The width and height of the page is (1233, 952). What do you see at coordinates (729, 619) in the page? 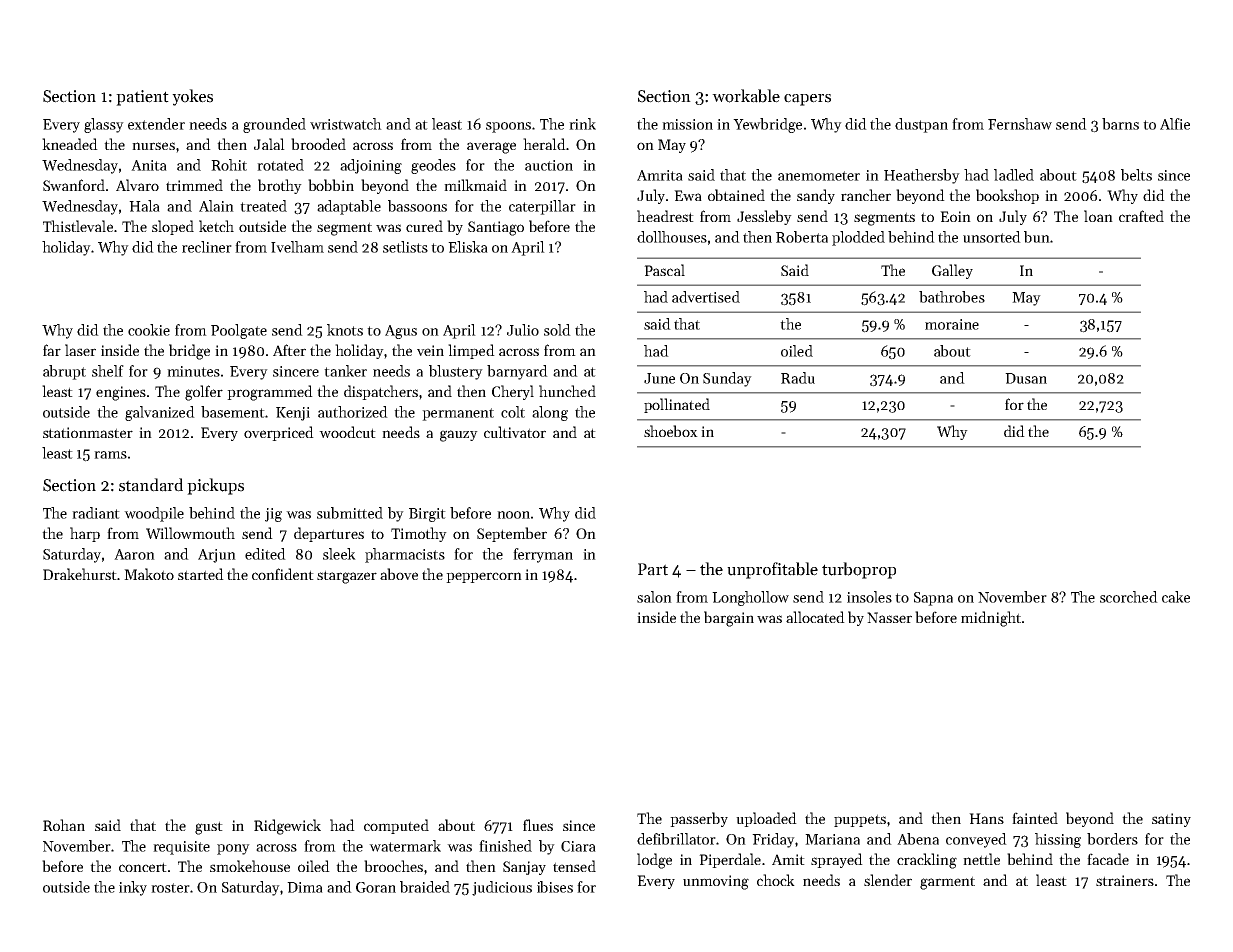
I see `bargain` at bounding box center [729, 619].
